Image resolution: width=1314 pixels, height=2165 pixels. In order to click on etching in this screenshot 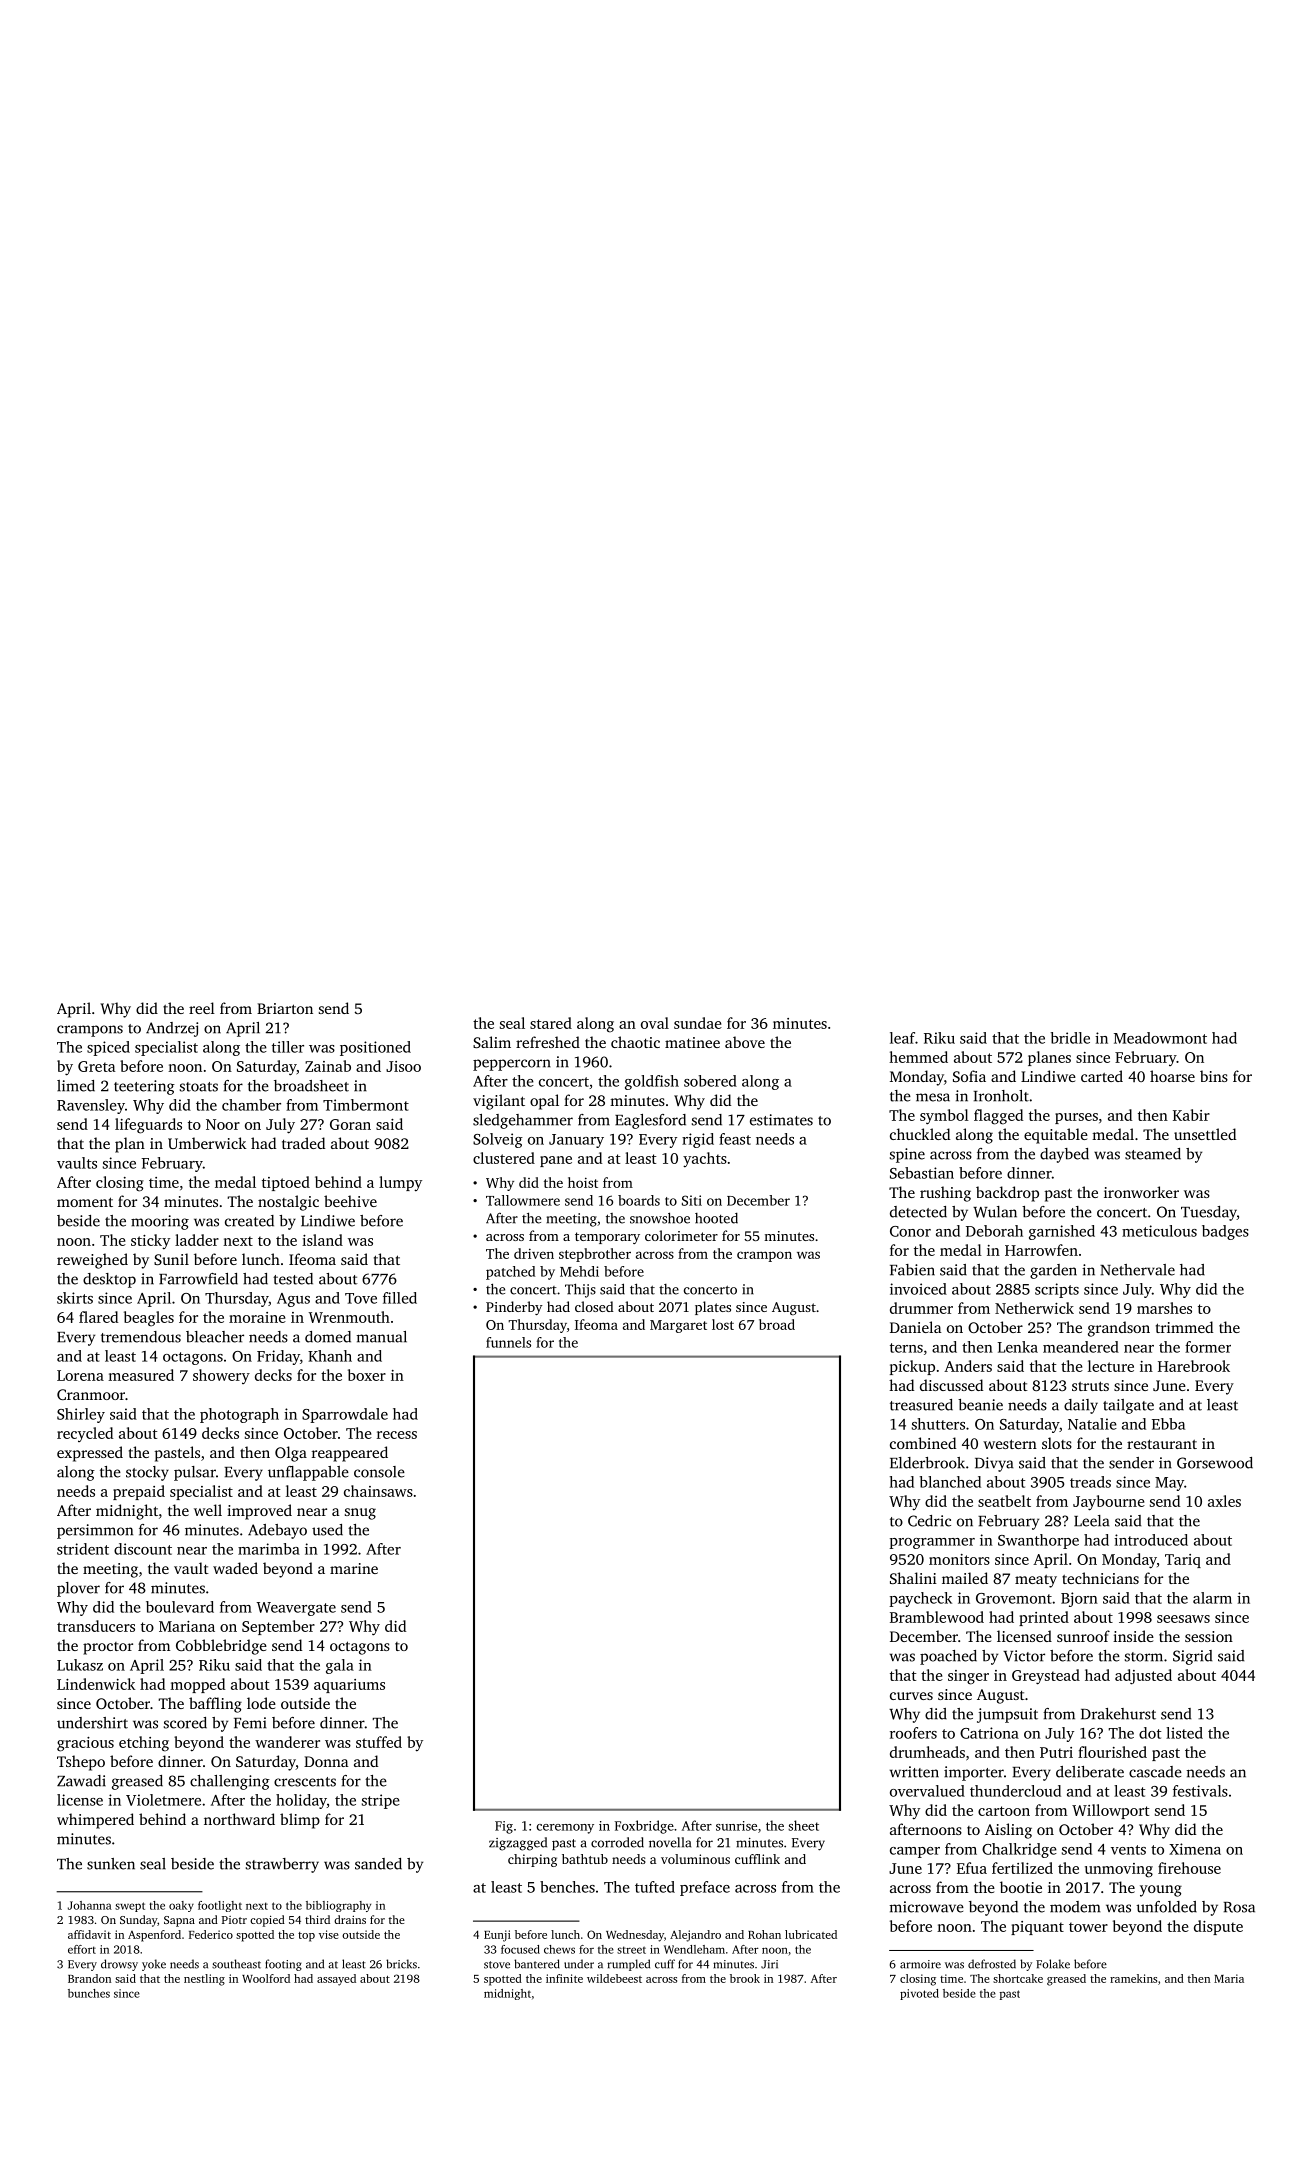, I will do `click(144, 1744)`.
